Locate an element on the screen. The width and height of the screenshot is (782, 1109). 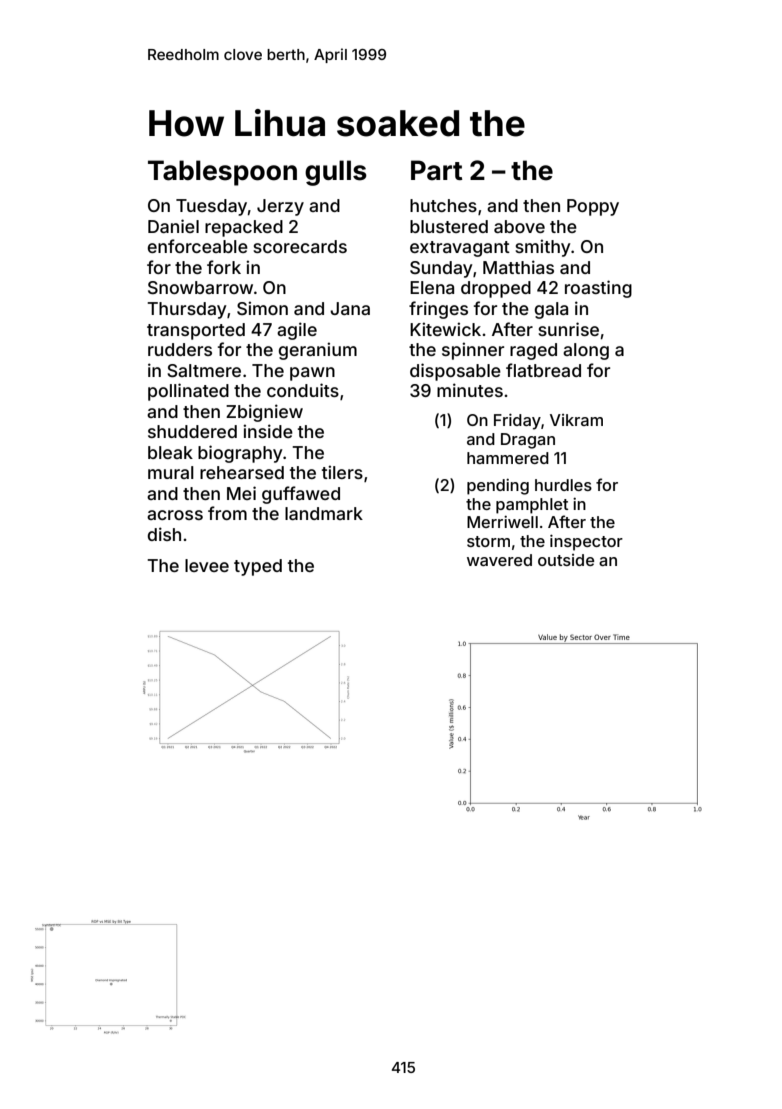
gulls is located at coordinates (336, 173).
